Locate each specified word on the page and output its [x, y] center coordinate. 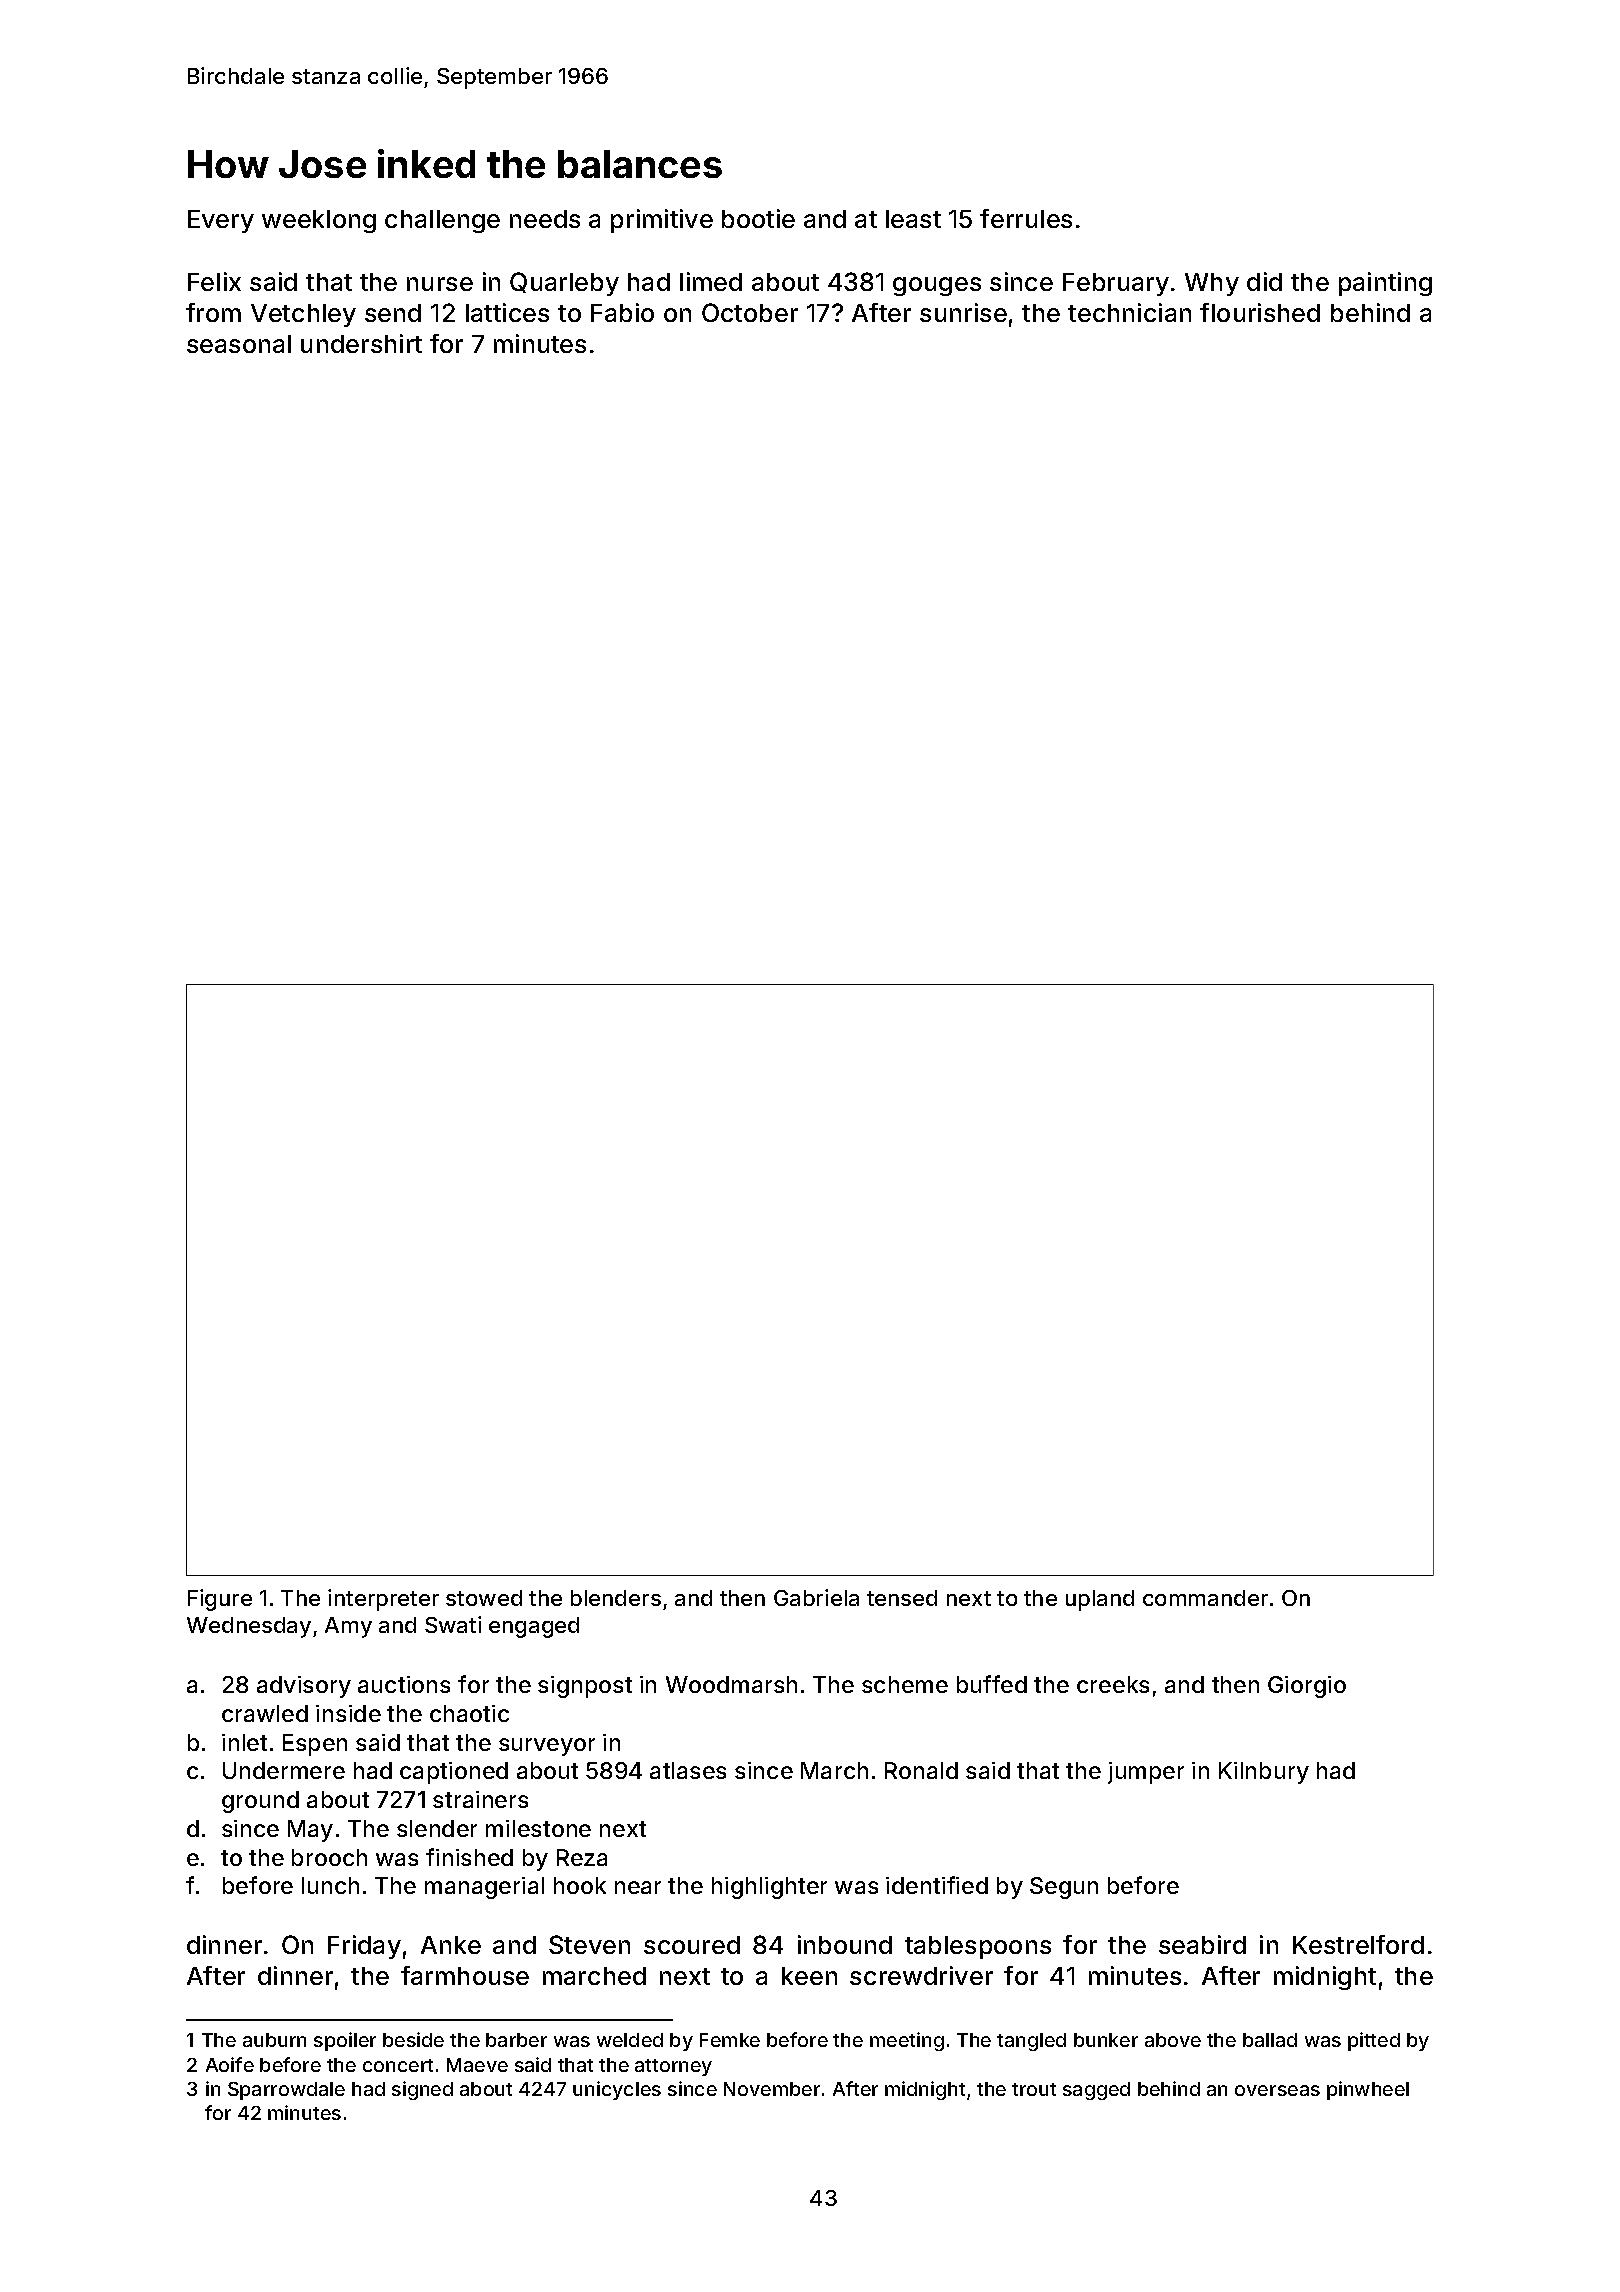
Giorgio [1307, 1687]
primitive [662, 221]
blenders [616, 1598]
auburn [274, 2040]
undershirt [361, 343]
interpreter [383, 1600]
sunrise [963, 312]
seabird [1202, 1944]
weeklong [319, 221]
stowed [484, 1598]
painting [1385, 284]
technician [1129, 312]
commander [1205, 1598]
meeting [907, 2041]
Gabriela [816, 1597]
